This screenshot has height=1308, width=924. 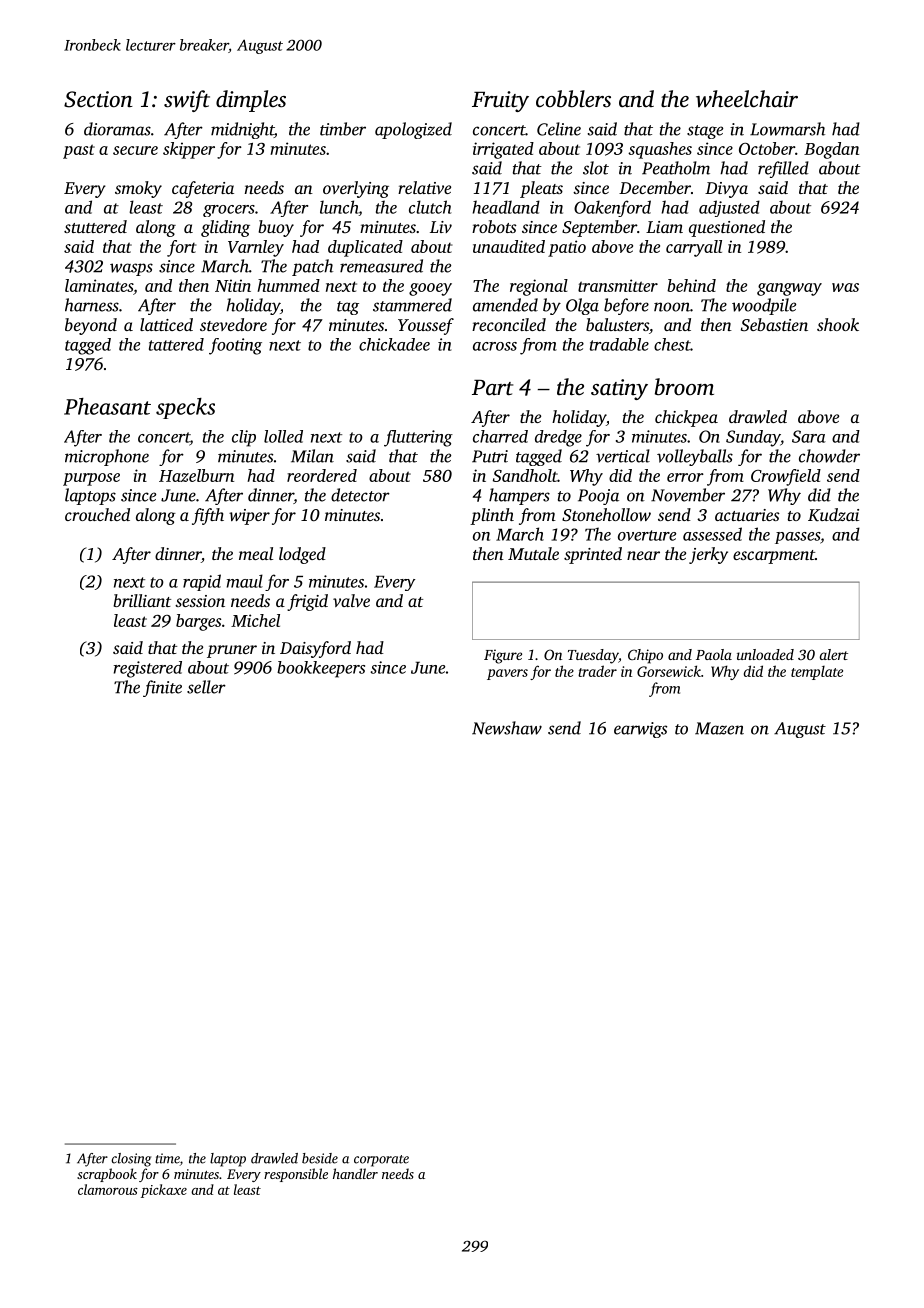 I want to click on footing, so click(x=235, y=346).
